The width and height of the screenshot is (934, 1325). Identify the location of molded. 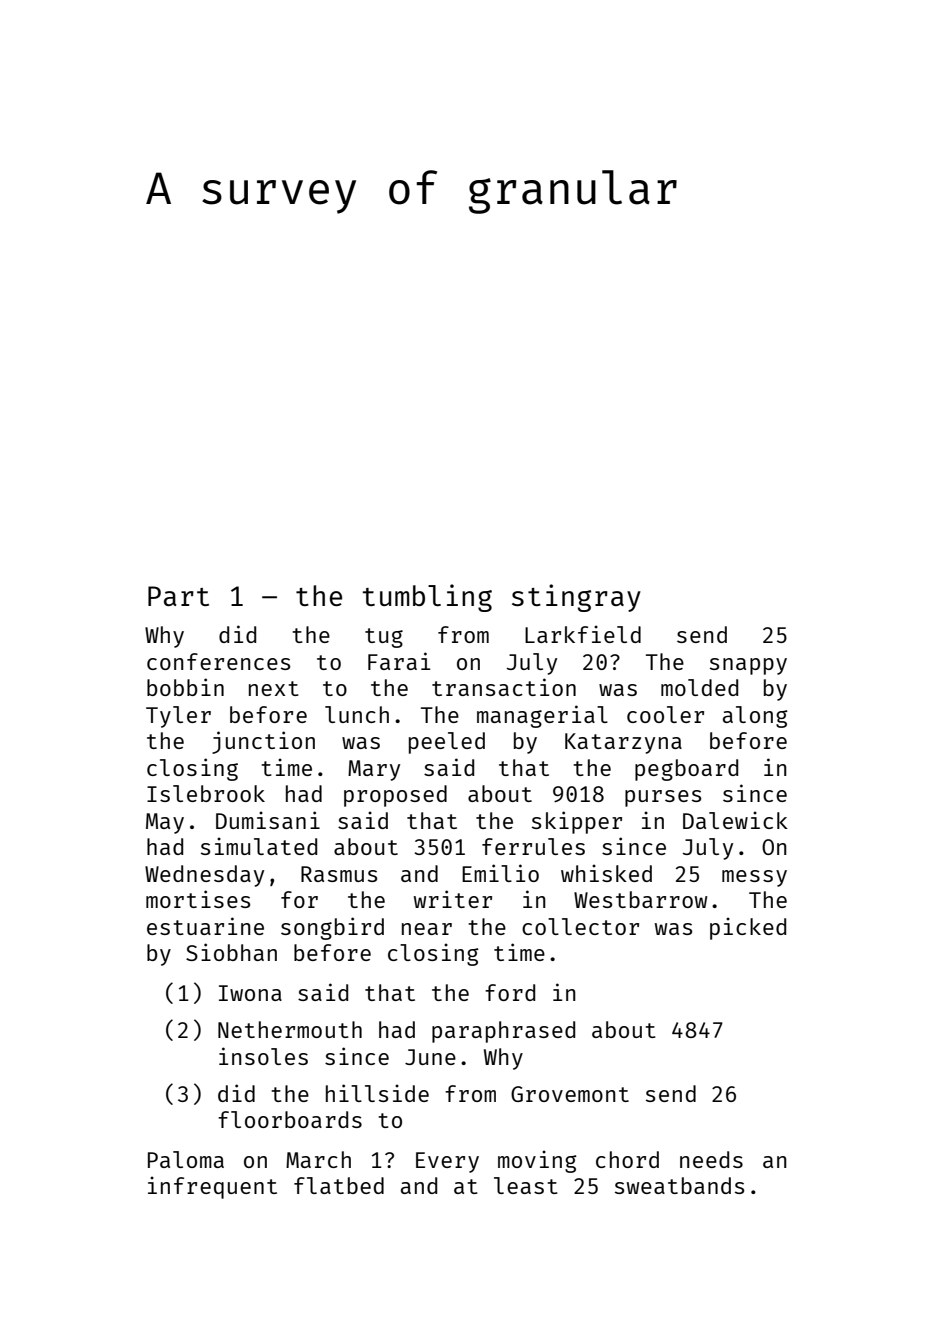
(699, 687).
